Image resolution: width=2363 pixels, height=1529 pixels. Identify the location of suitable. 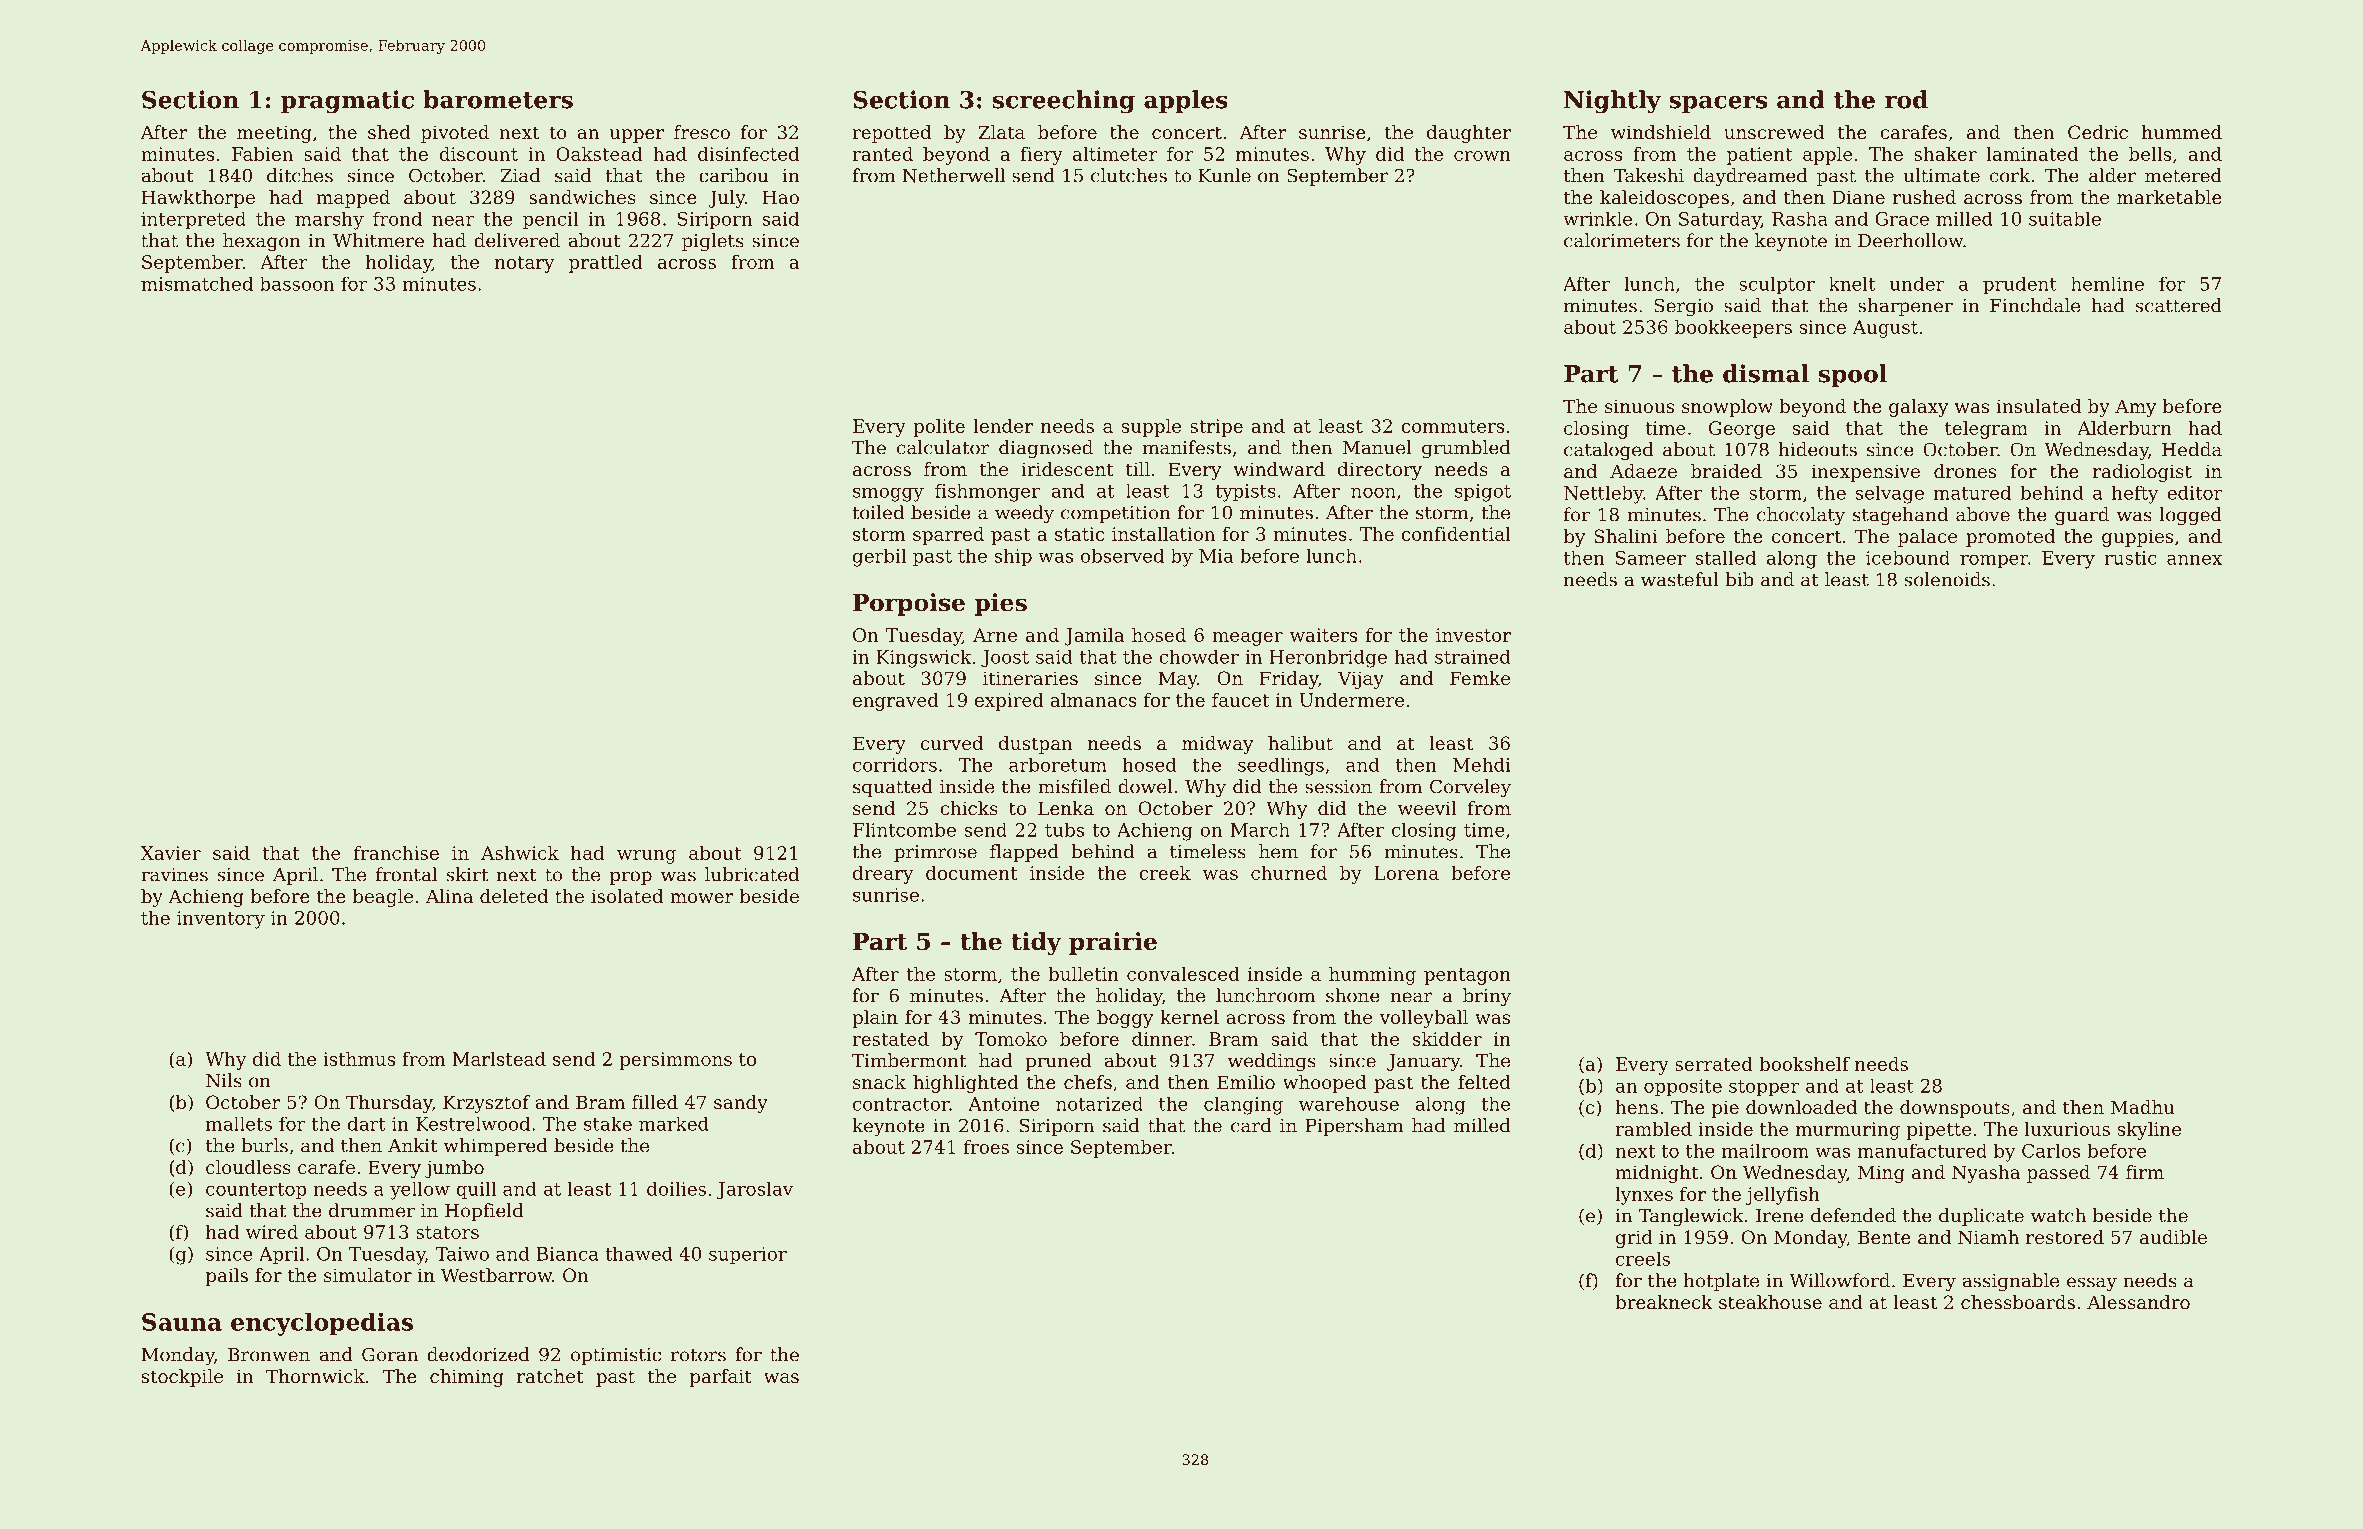
(2065, 219).
